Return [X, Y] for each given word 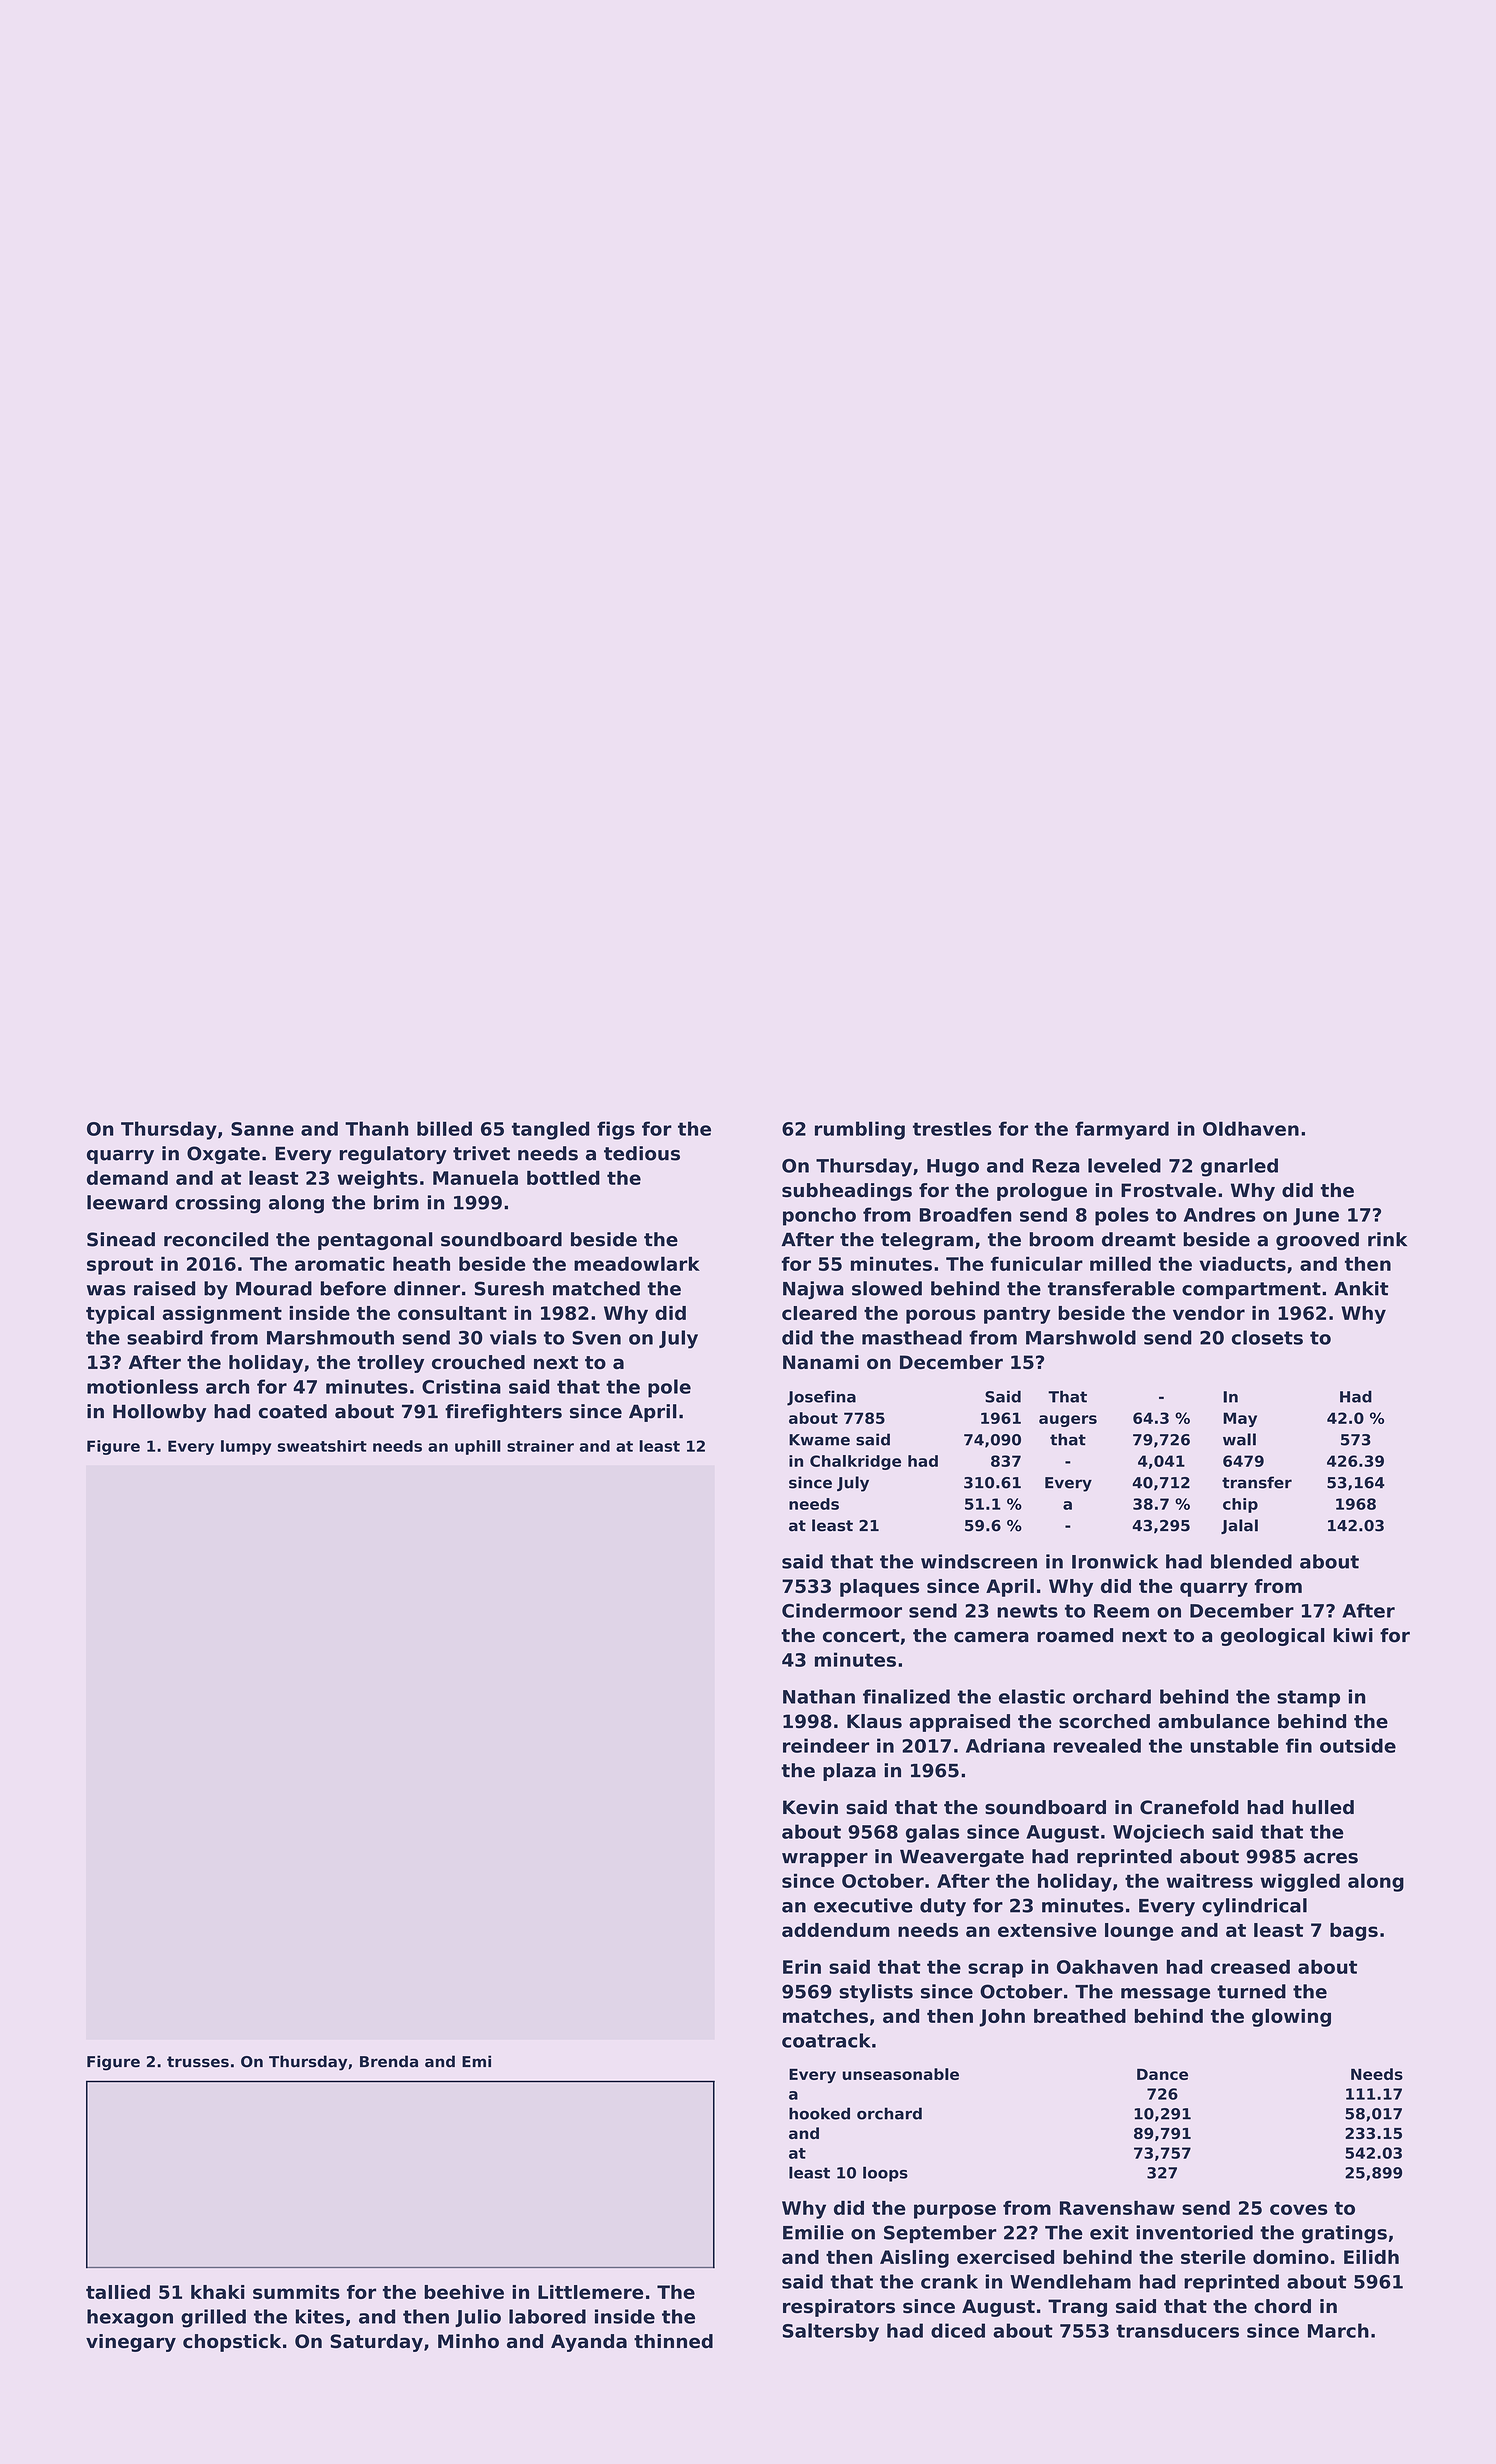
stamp [1308, 1699]
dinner [427, 1288]
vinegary [131, 2343]
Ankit [1361, 1288]
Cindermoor [842, 1610]
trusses [198, 2062]
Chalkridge [855, 1462]
